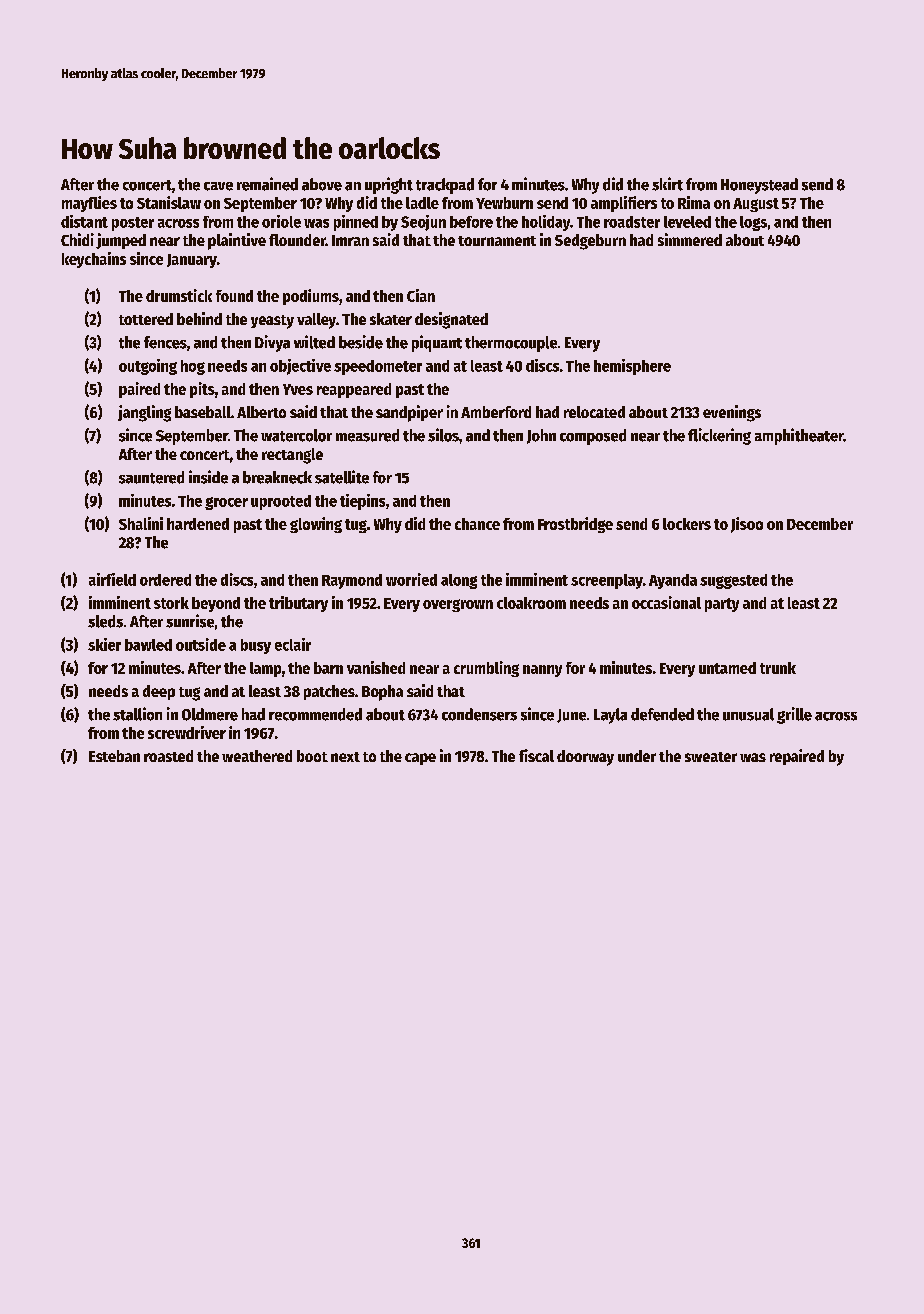 This screenshot has width=924, height=1314. Describe the element at coordinates (719, 436) in the screenshot. I see `flickering` at that location.
